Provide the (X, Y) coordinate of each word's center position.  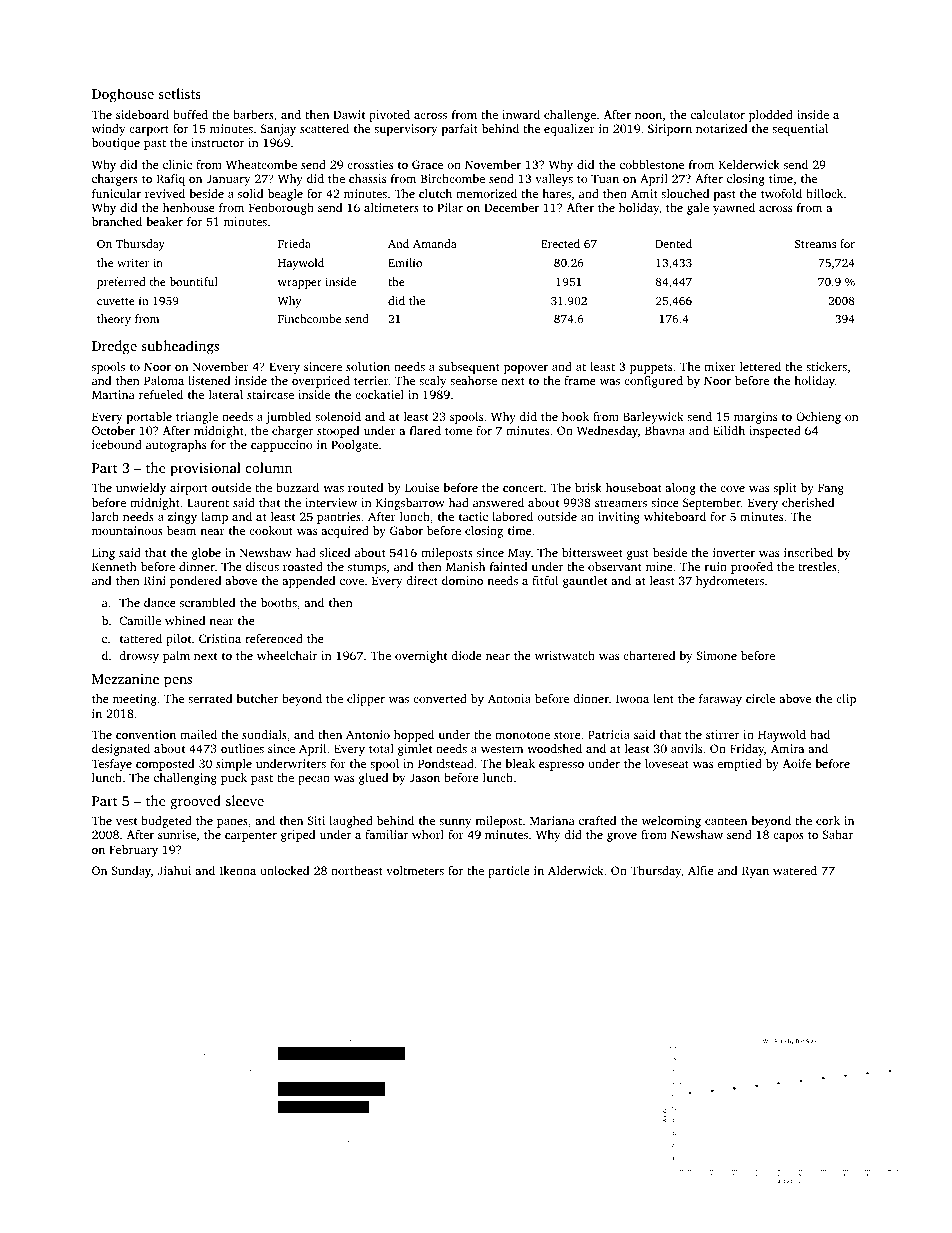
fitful (545, 580)
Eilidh (729, 430)
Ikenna (238, 870)
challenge (570, 116)
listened (209, 380)
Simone (716, 655)
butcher (257, 698)
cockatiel (379, 394)
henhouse (189, 207)
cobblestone (652, 164)
